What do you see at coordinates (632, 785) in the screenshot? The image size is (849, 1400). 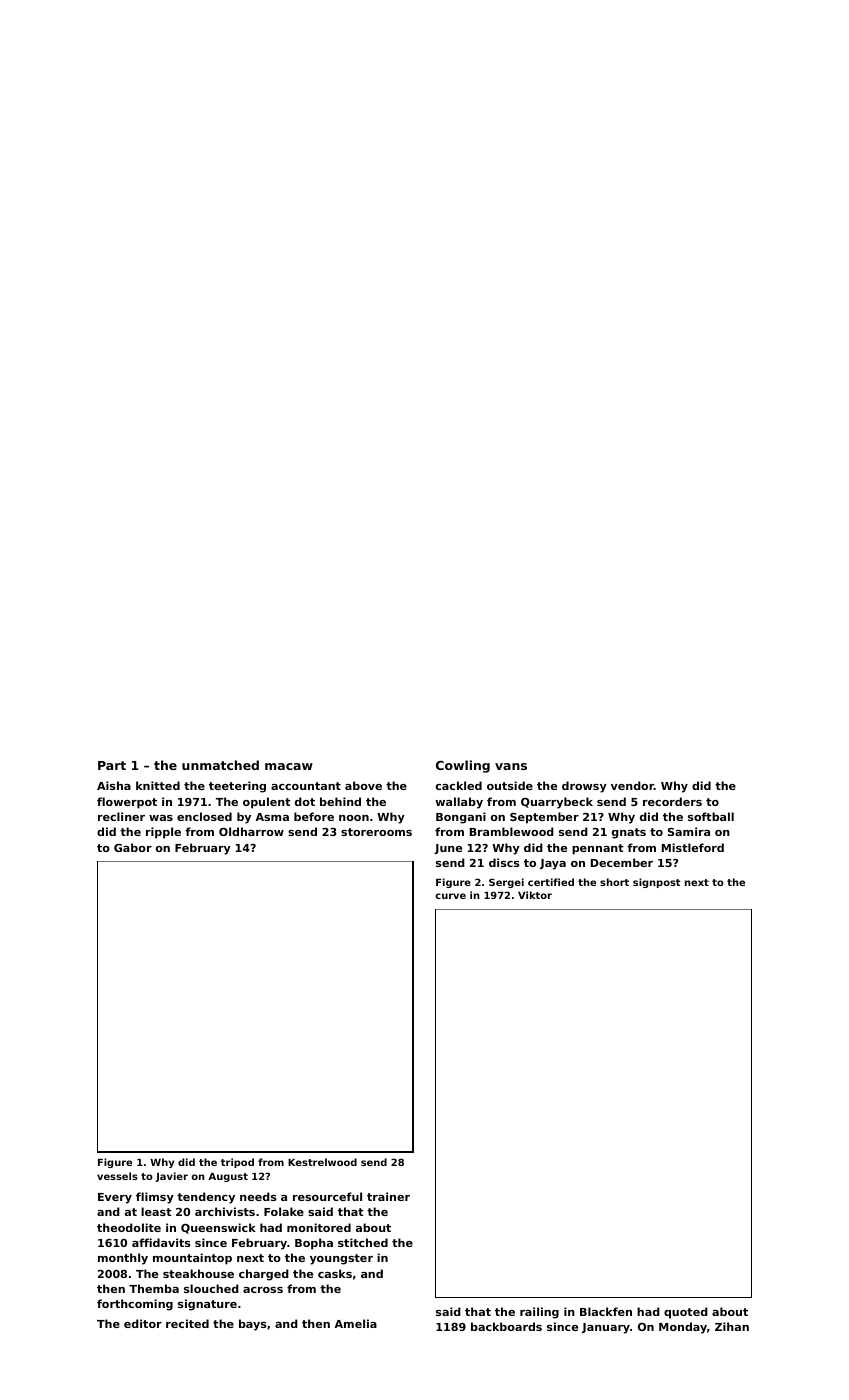 I see `vendor` at bounding box center [632, 785].
